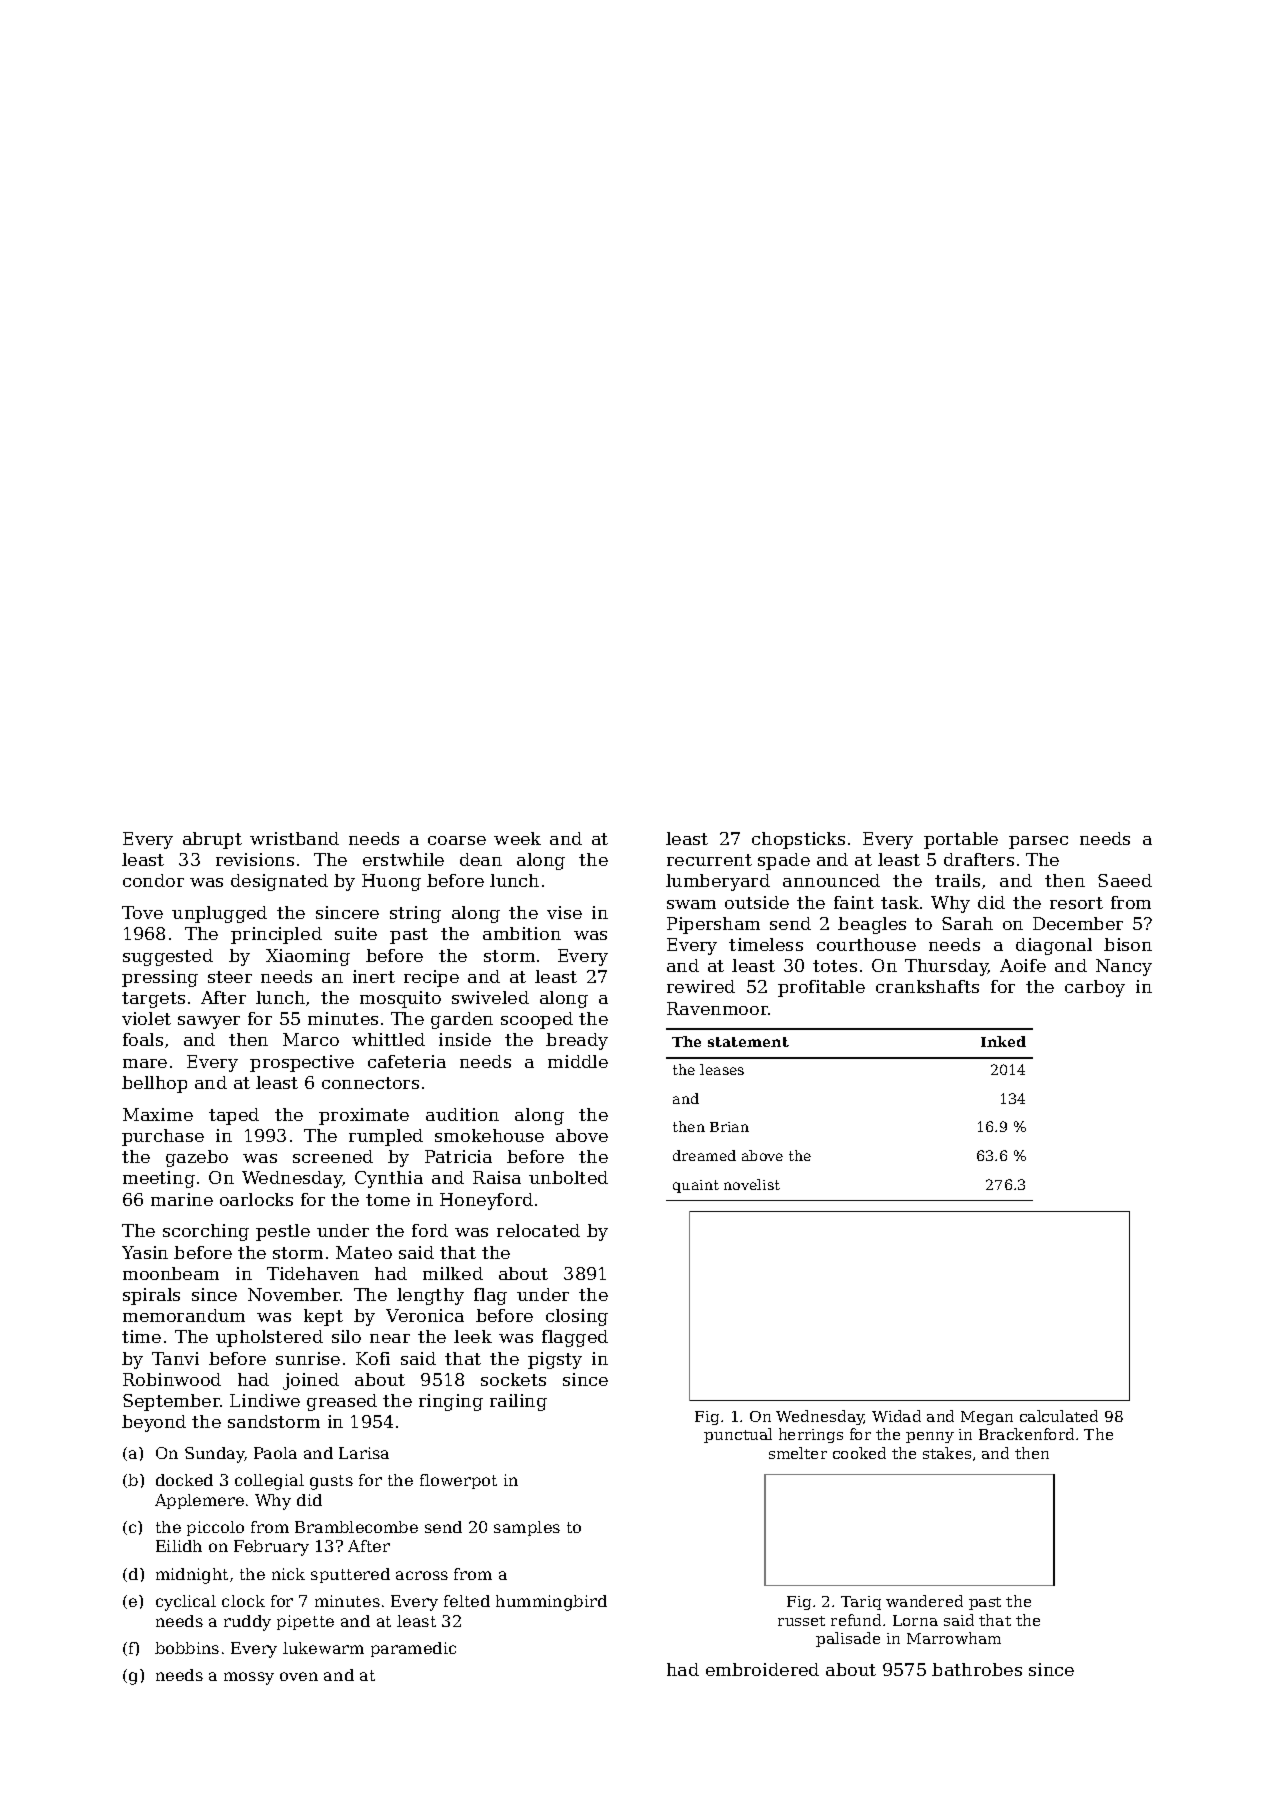 The image size is (1275, 1804). Describe the element at coordinates (927, 986) in the page. I see `crankshafts` at that location.
